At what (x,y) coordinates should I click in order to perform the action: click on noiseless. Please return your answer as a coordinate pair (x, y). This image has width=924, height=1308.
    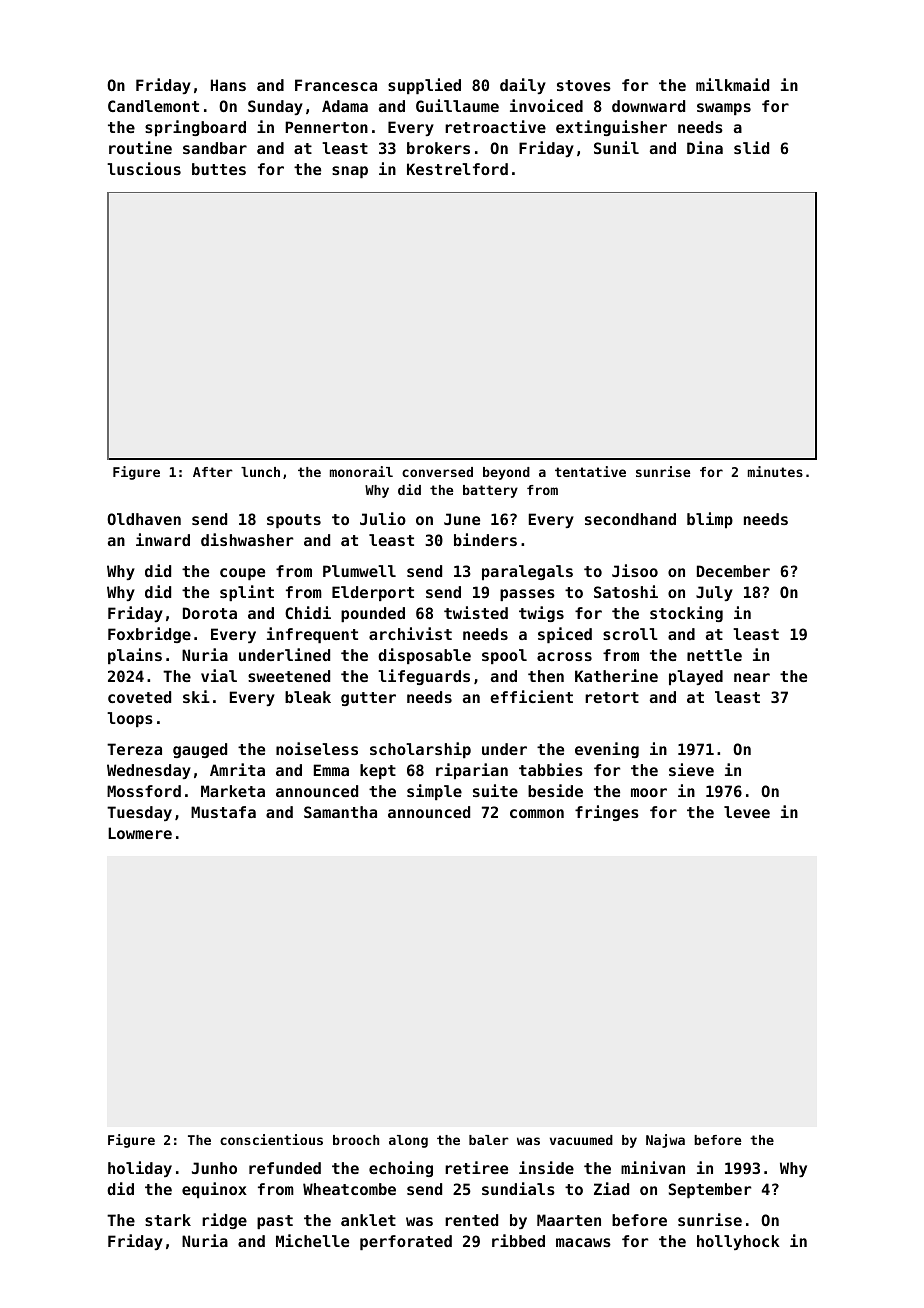
    Looking at the image, I should click on (317, 748).
